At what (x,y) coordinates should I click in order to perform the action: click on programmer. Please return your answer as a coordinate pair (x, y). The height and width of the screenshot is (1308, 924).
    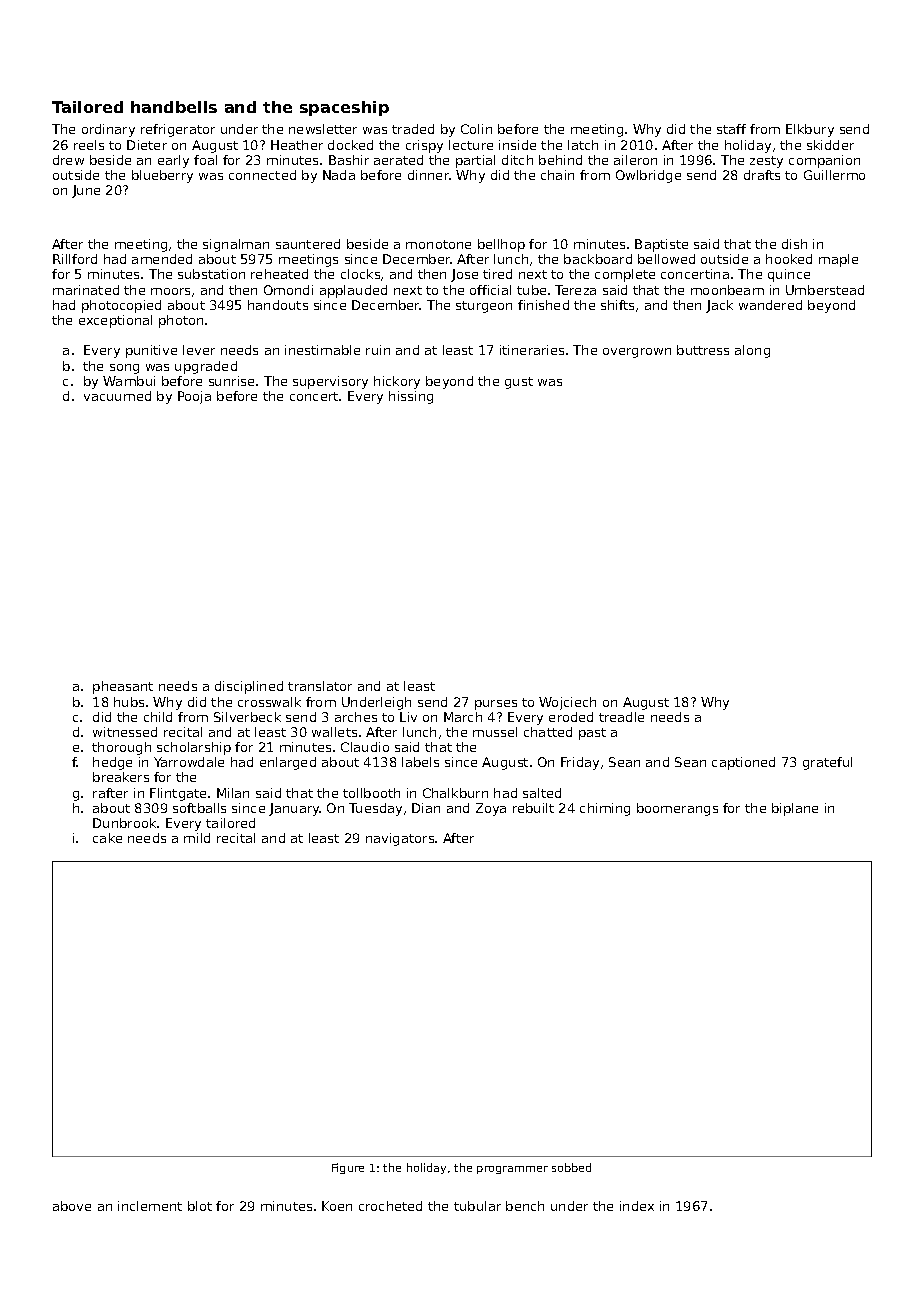
    Looking at the image, I should click on (512, 1170).
